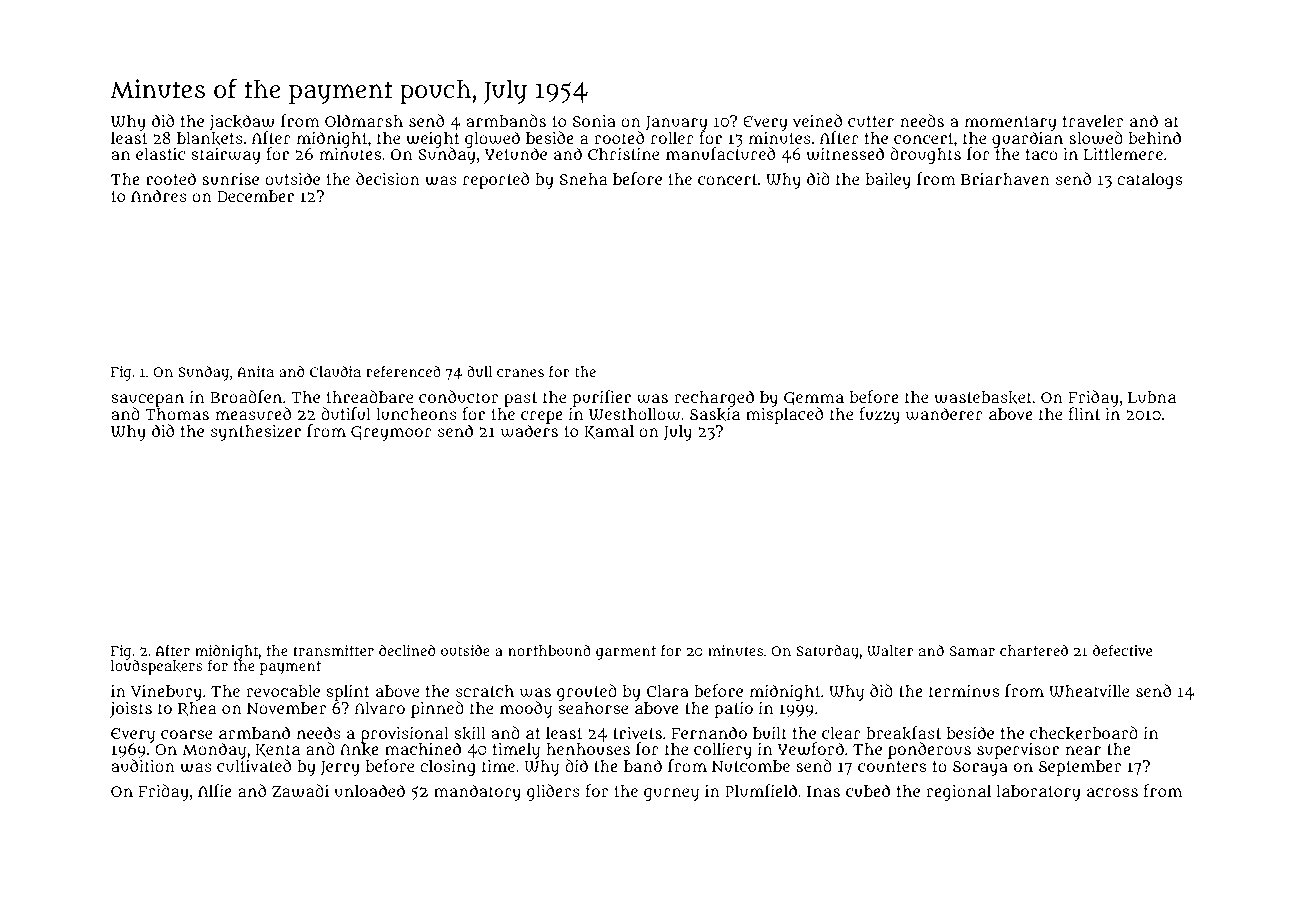 This screenshot has width=1308, height=924. I want to click on waders, so click(529, 431).
